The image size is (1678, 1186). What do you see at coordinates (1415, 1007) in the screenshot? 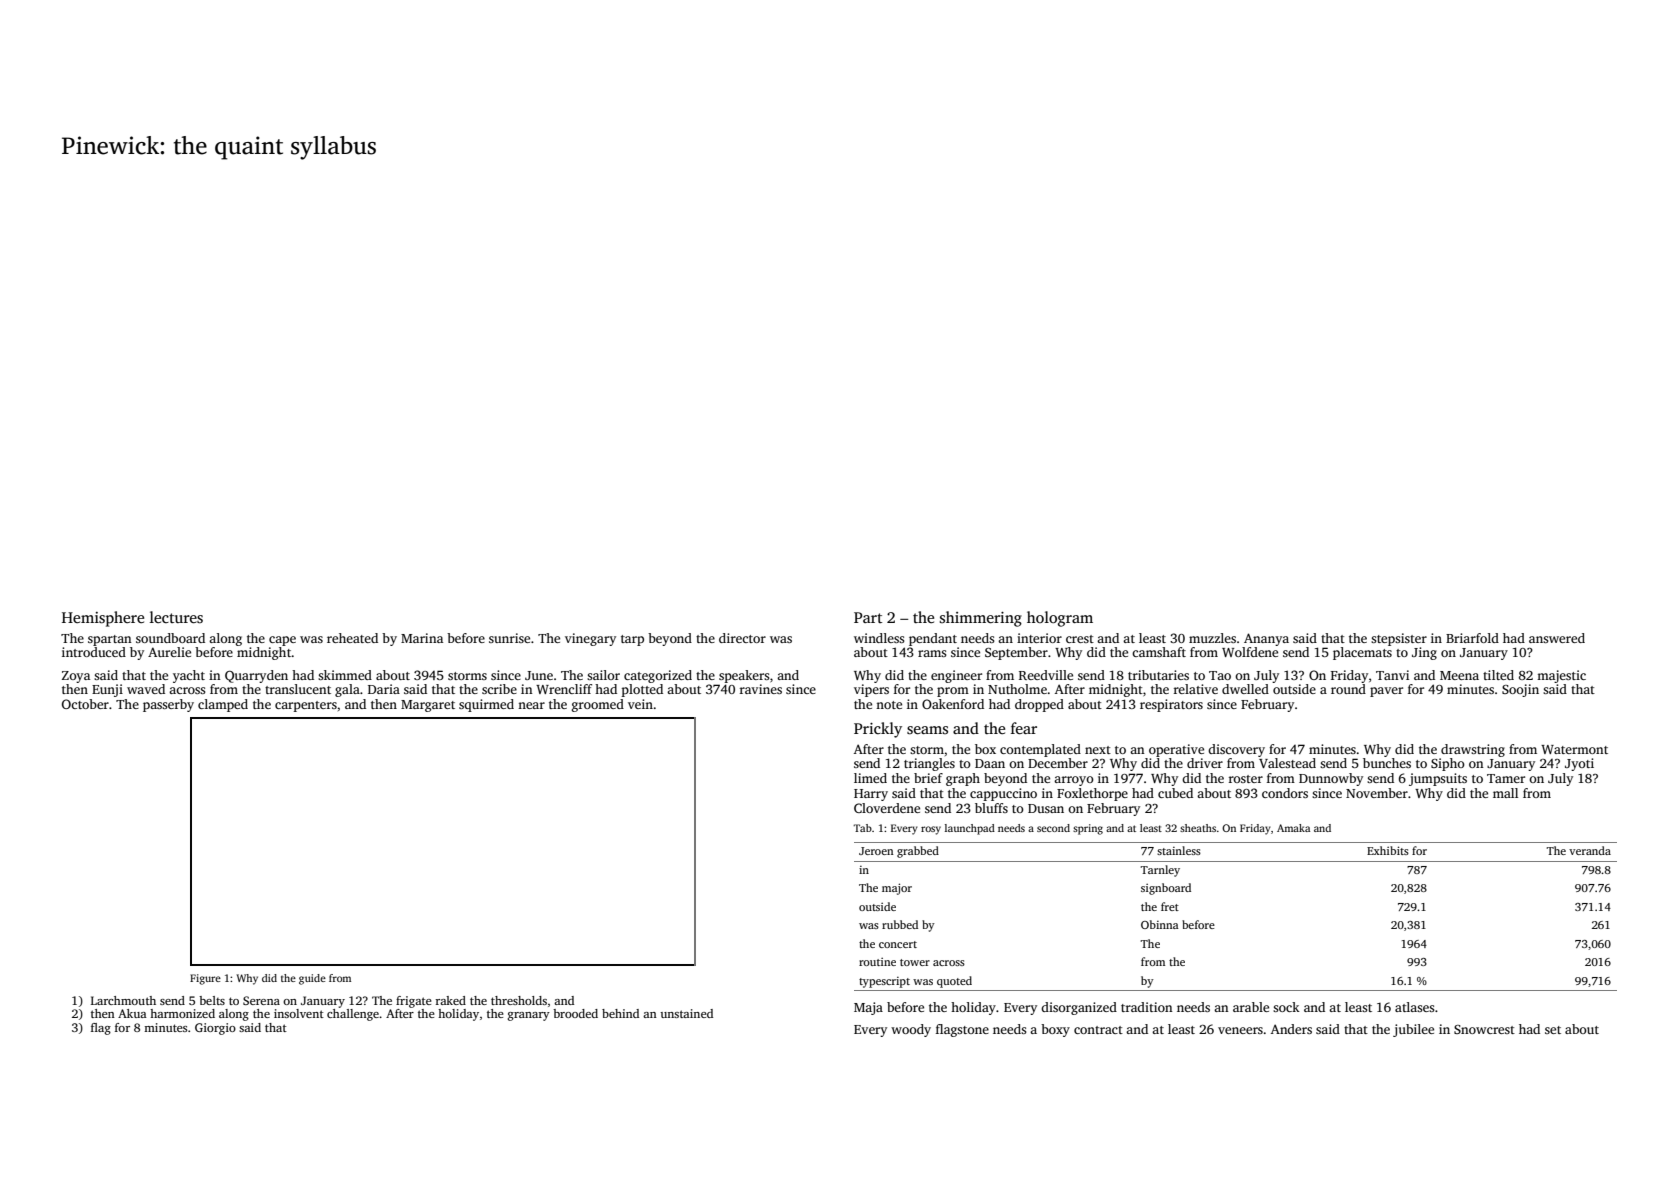
I see `atlases` at bounding box center [1415, 1007].
